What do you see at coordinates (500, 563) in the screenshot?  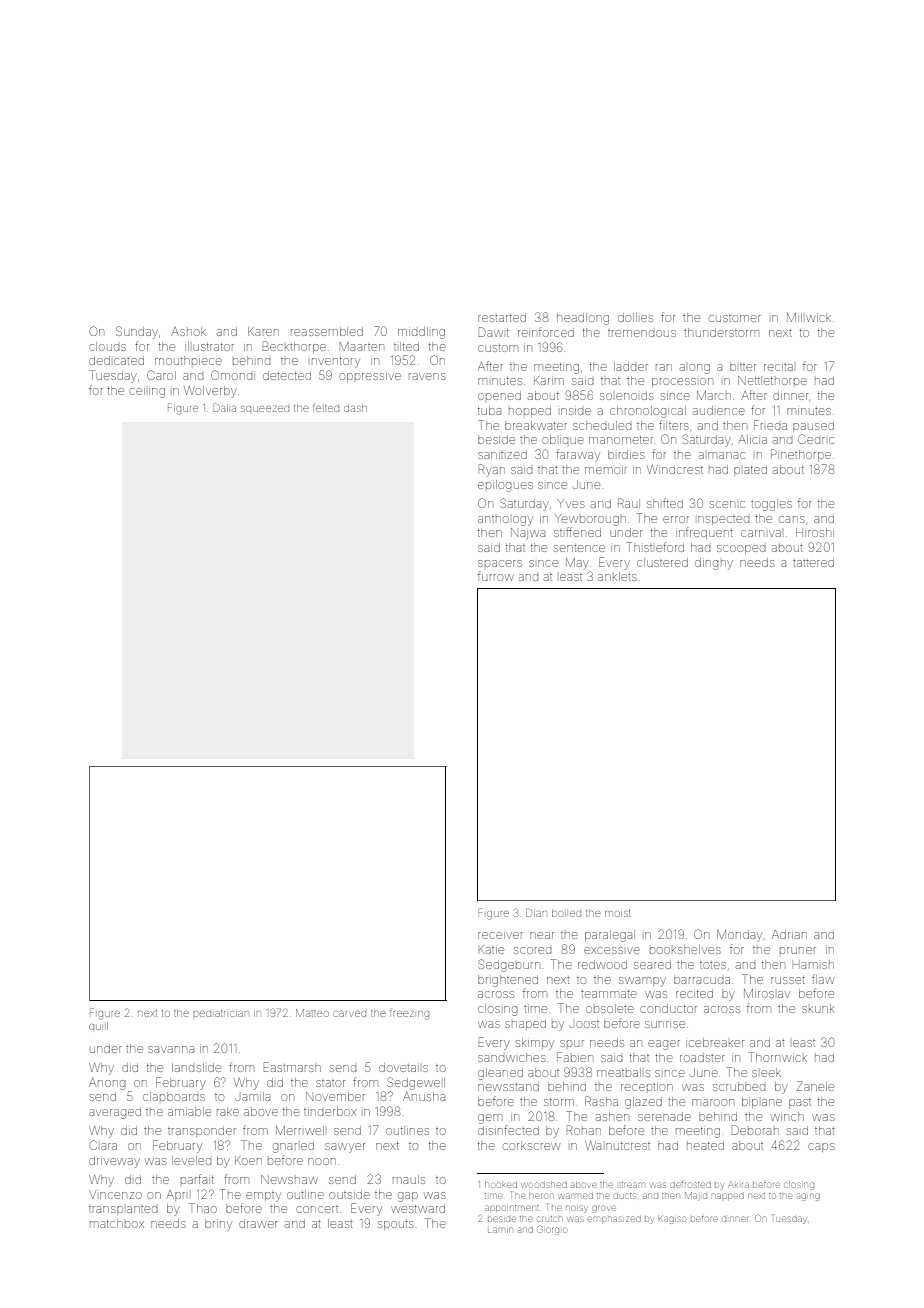 I see `spacers` at bounding box center [500, 563].
